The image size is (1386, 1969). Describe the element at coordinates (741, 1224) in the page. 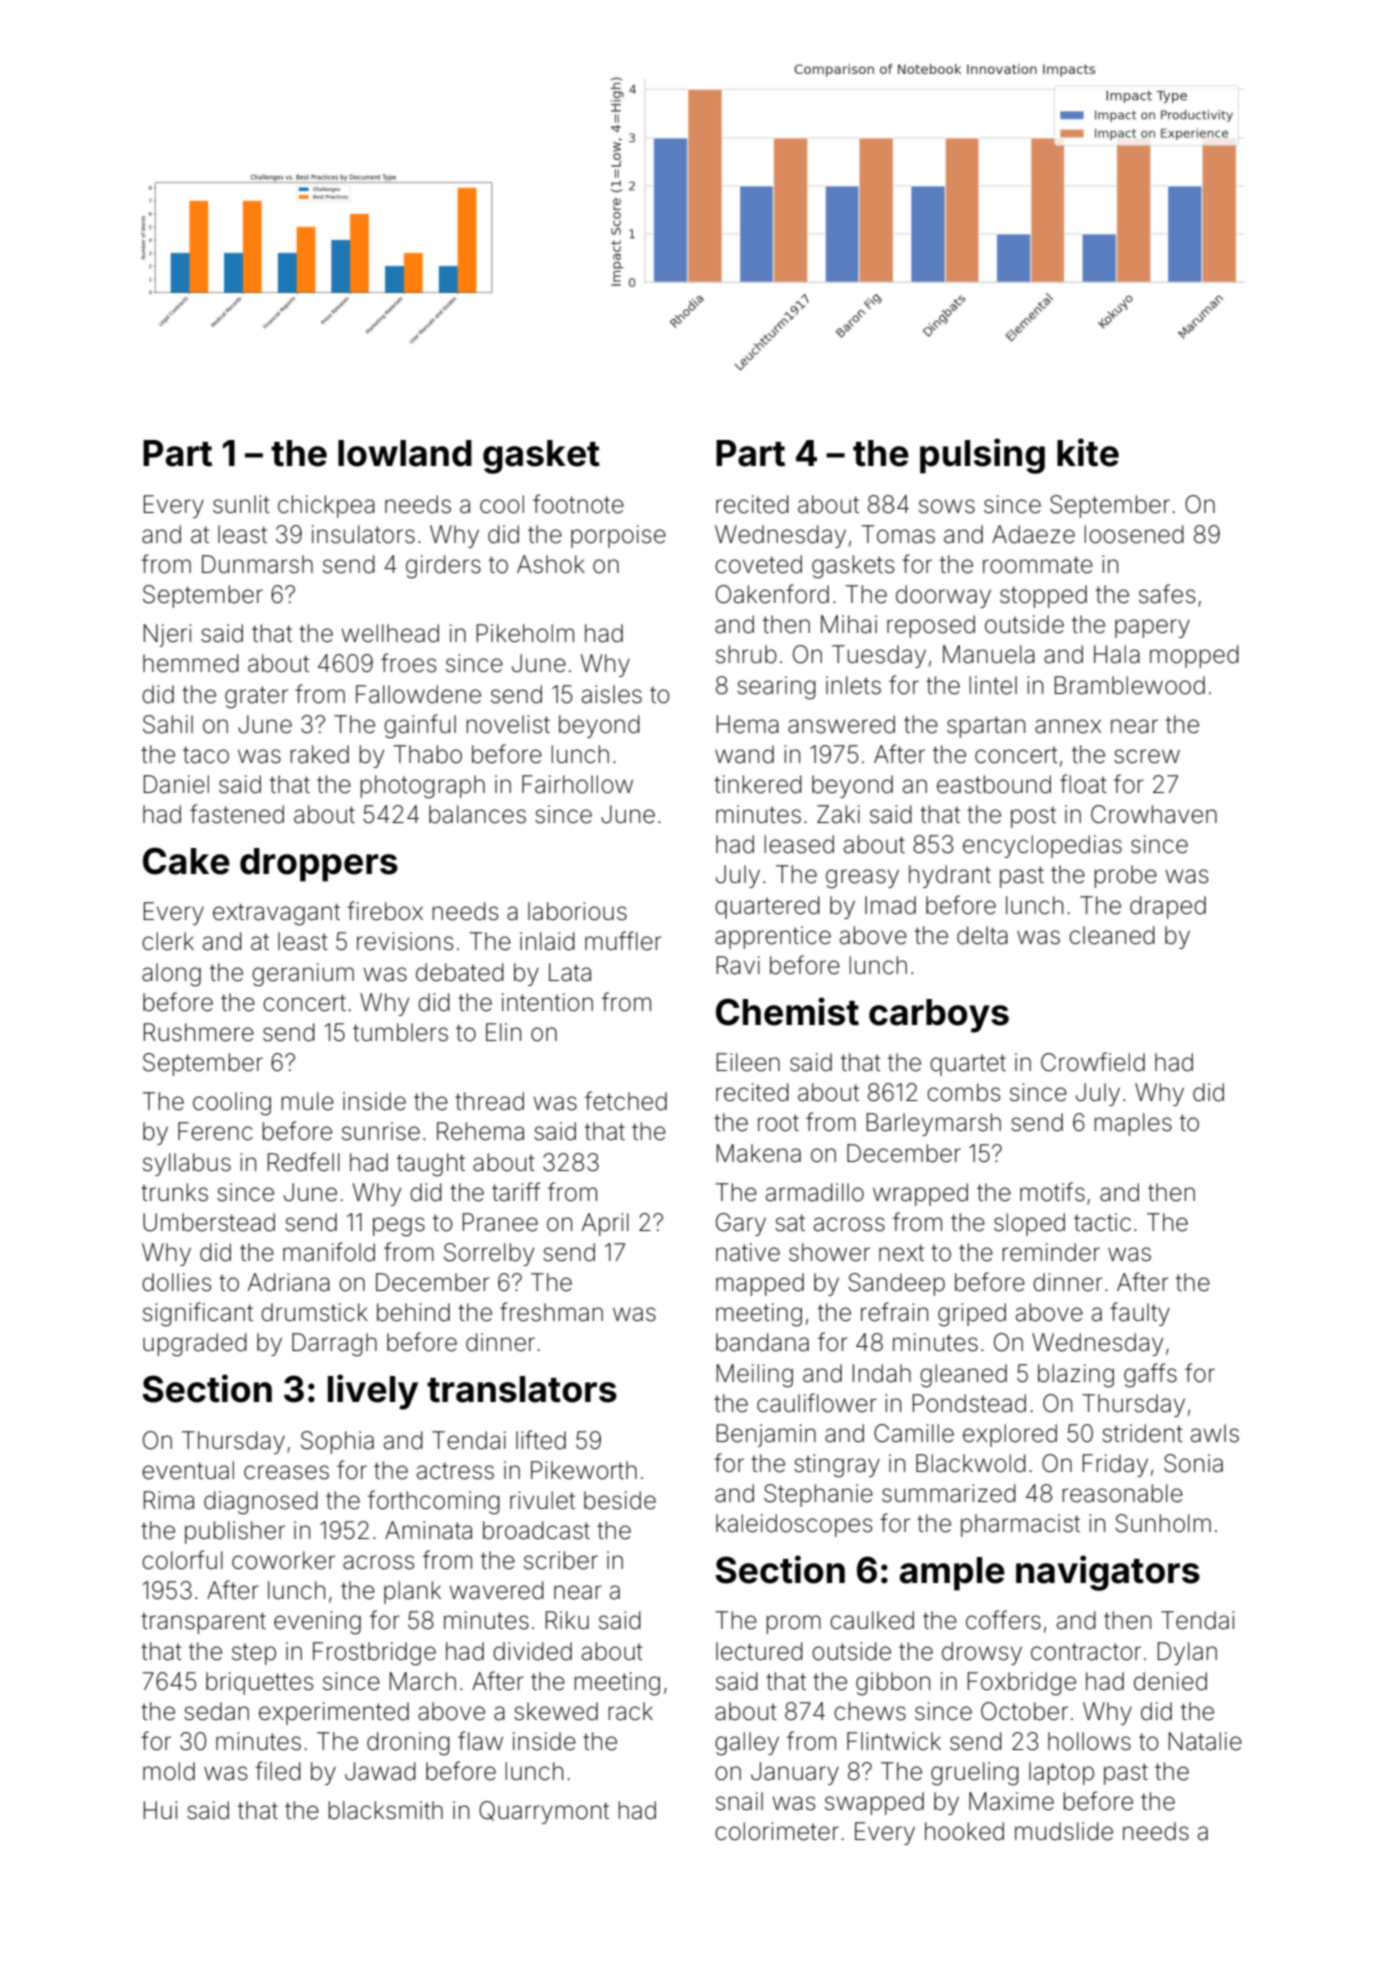

I see `Gary` at that location.
